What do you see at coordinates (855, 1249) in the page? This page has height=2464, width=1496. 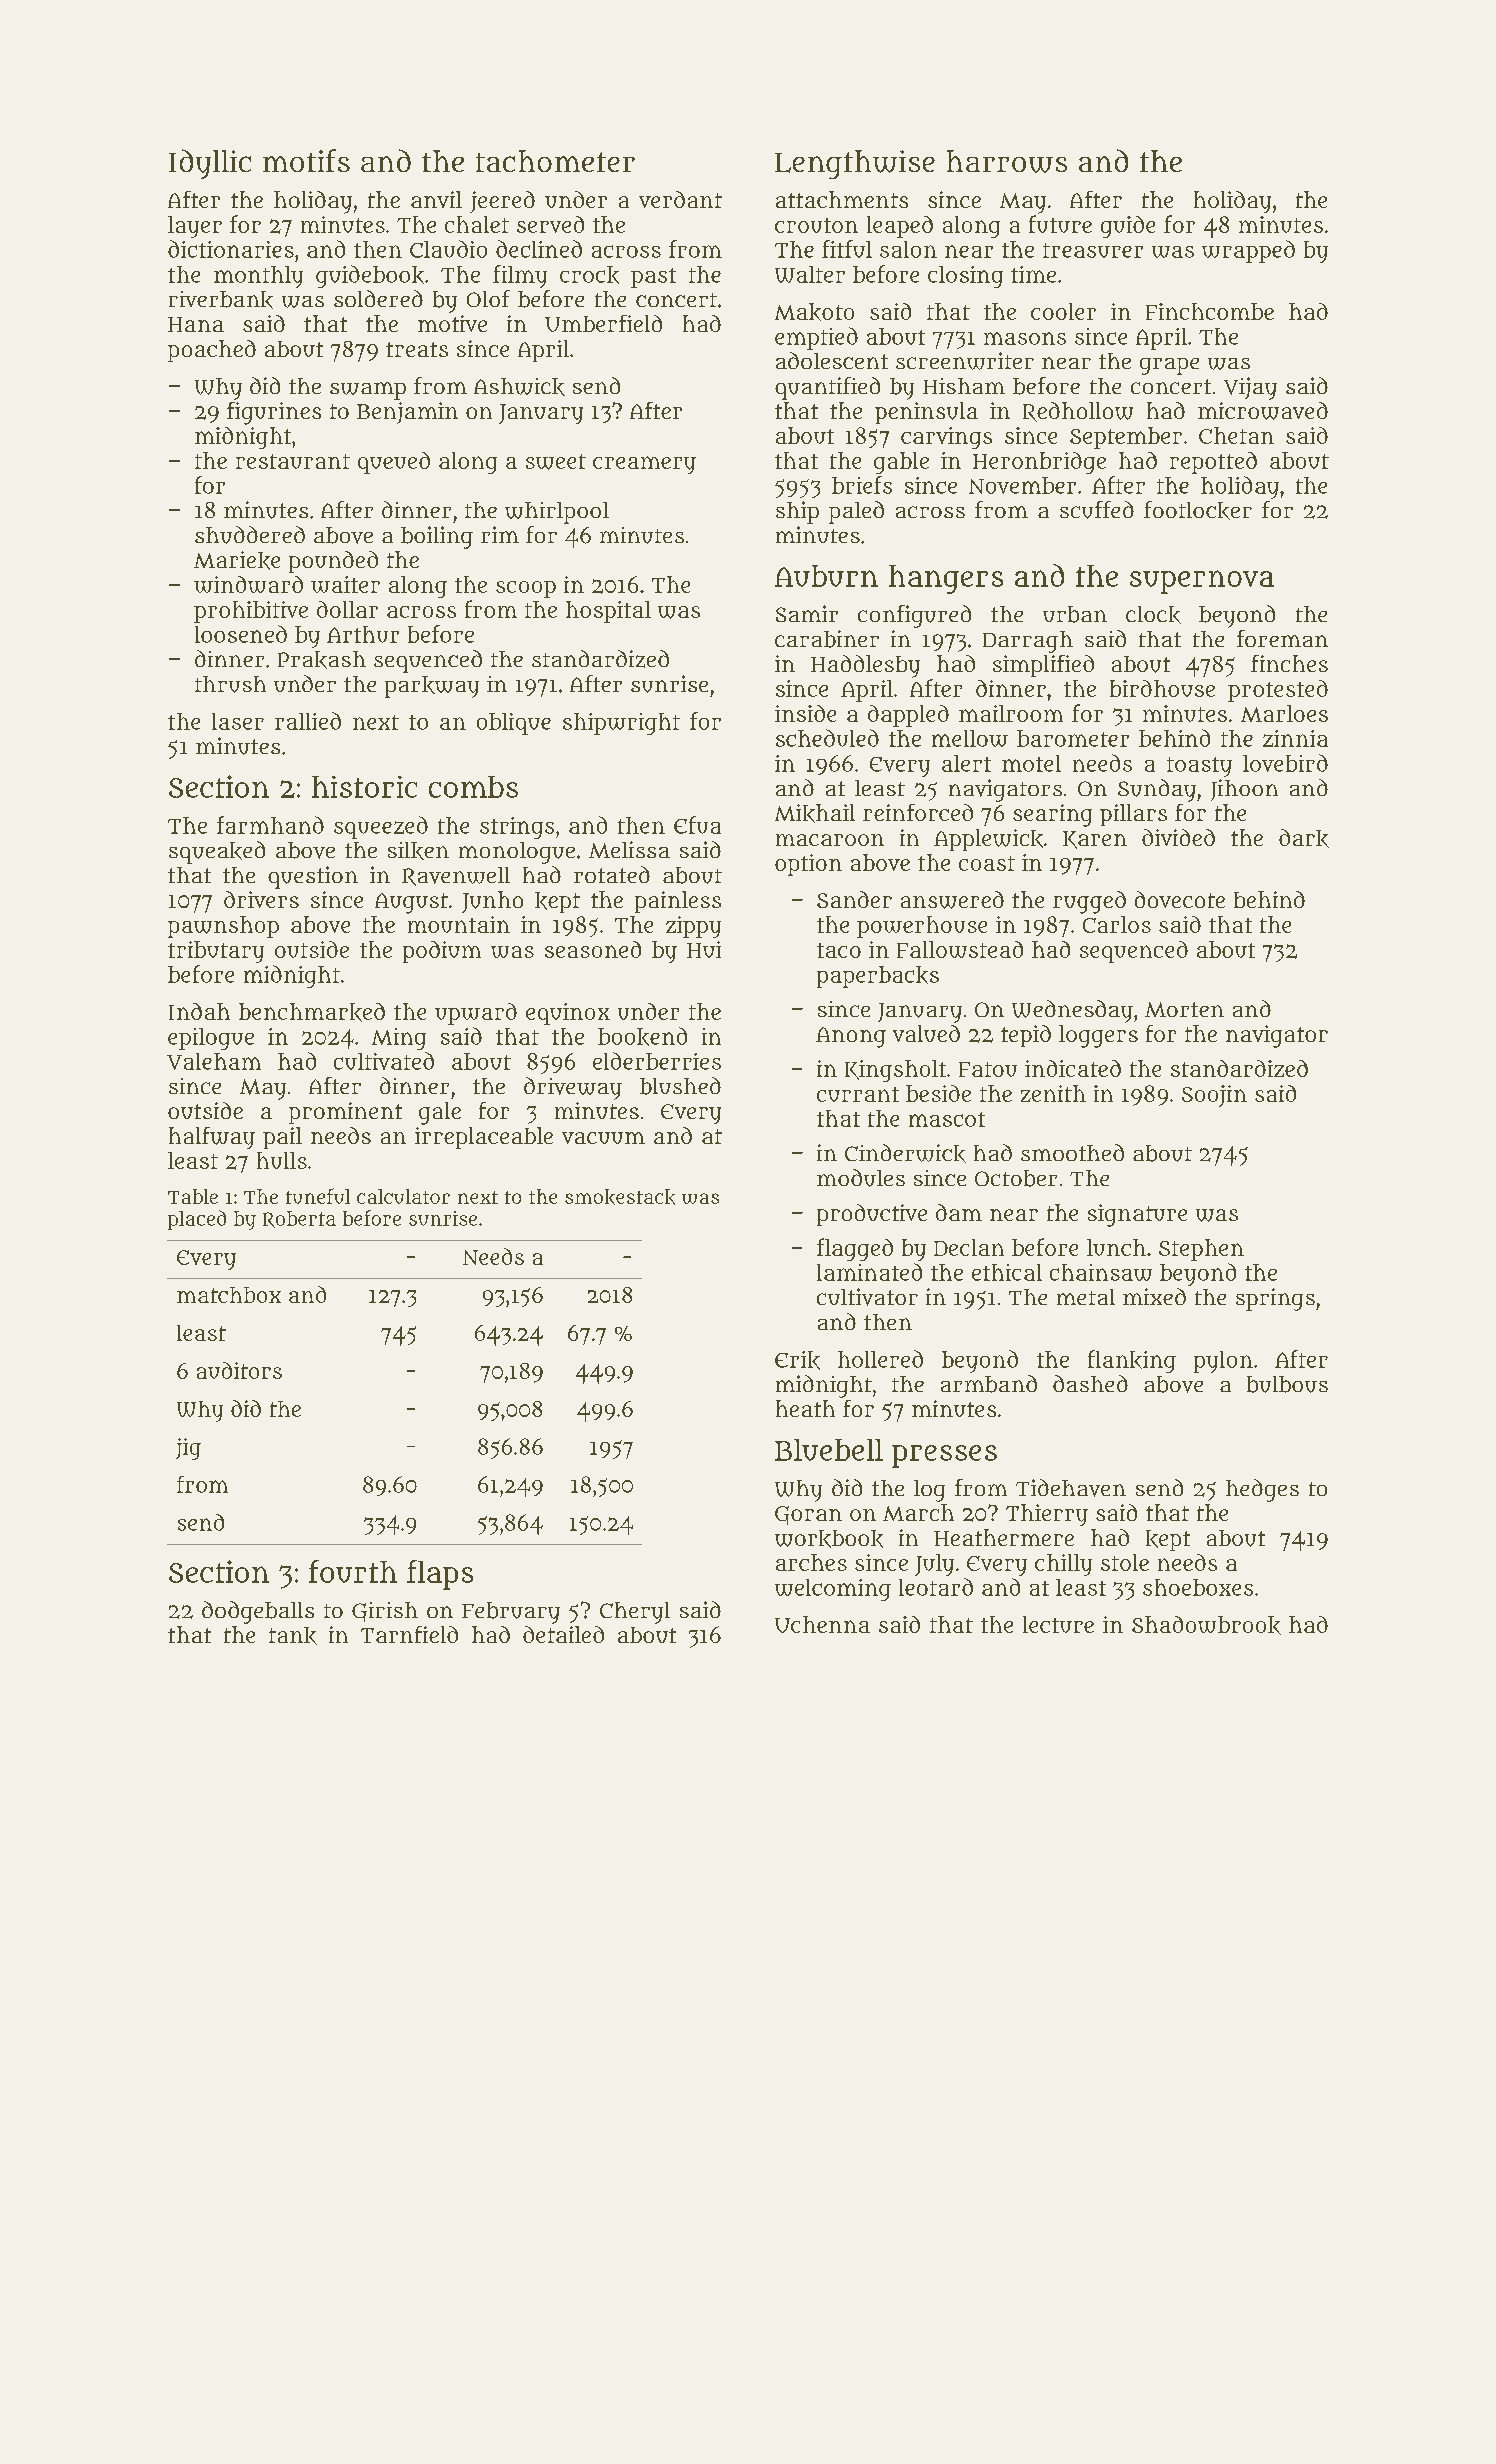 I see `flagged` at bounding box center [855, 1249].
